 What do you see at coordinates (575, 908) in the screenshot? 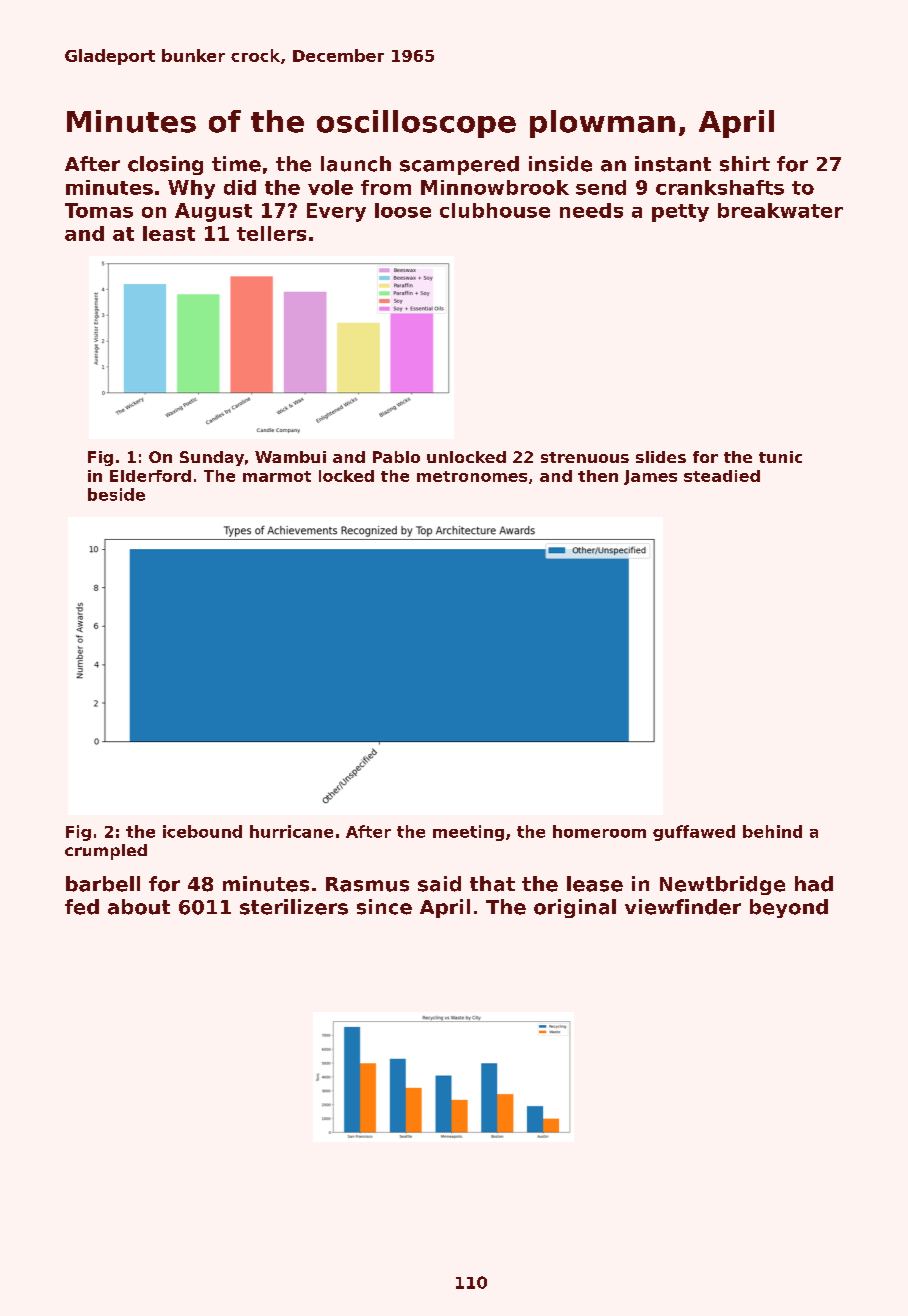
I see `original` at bounding box center [575, 908].
